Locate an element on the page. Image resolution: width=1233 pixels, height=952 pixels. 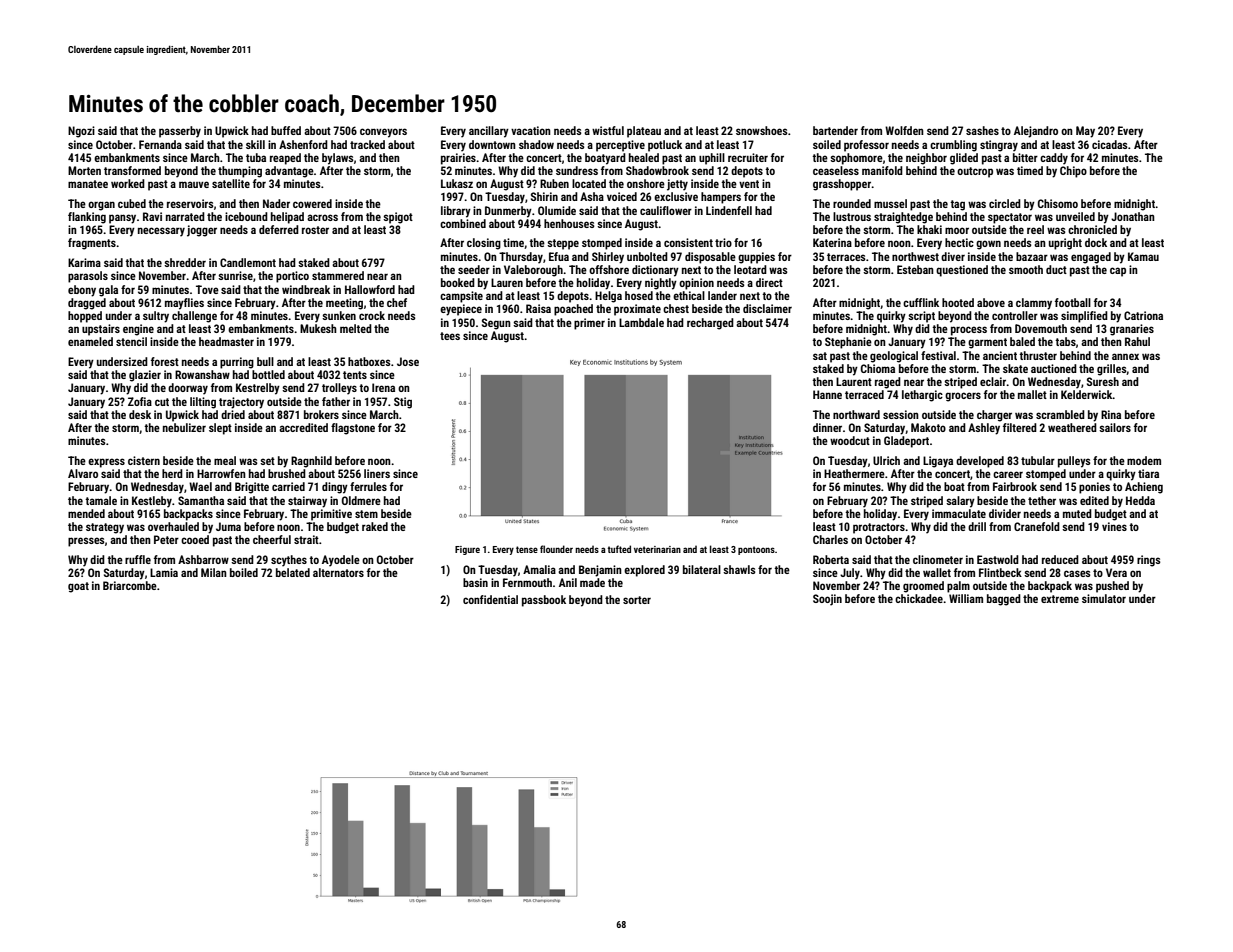
dried is located at coordinates (233, 414).
